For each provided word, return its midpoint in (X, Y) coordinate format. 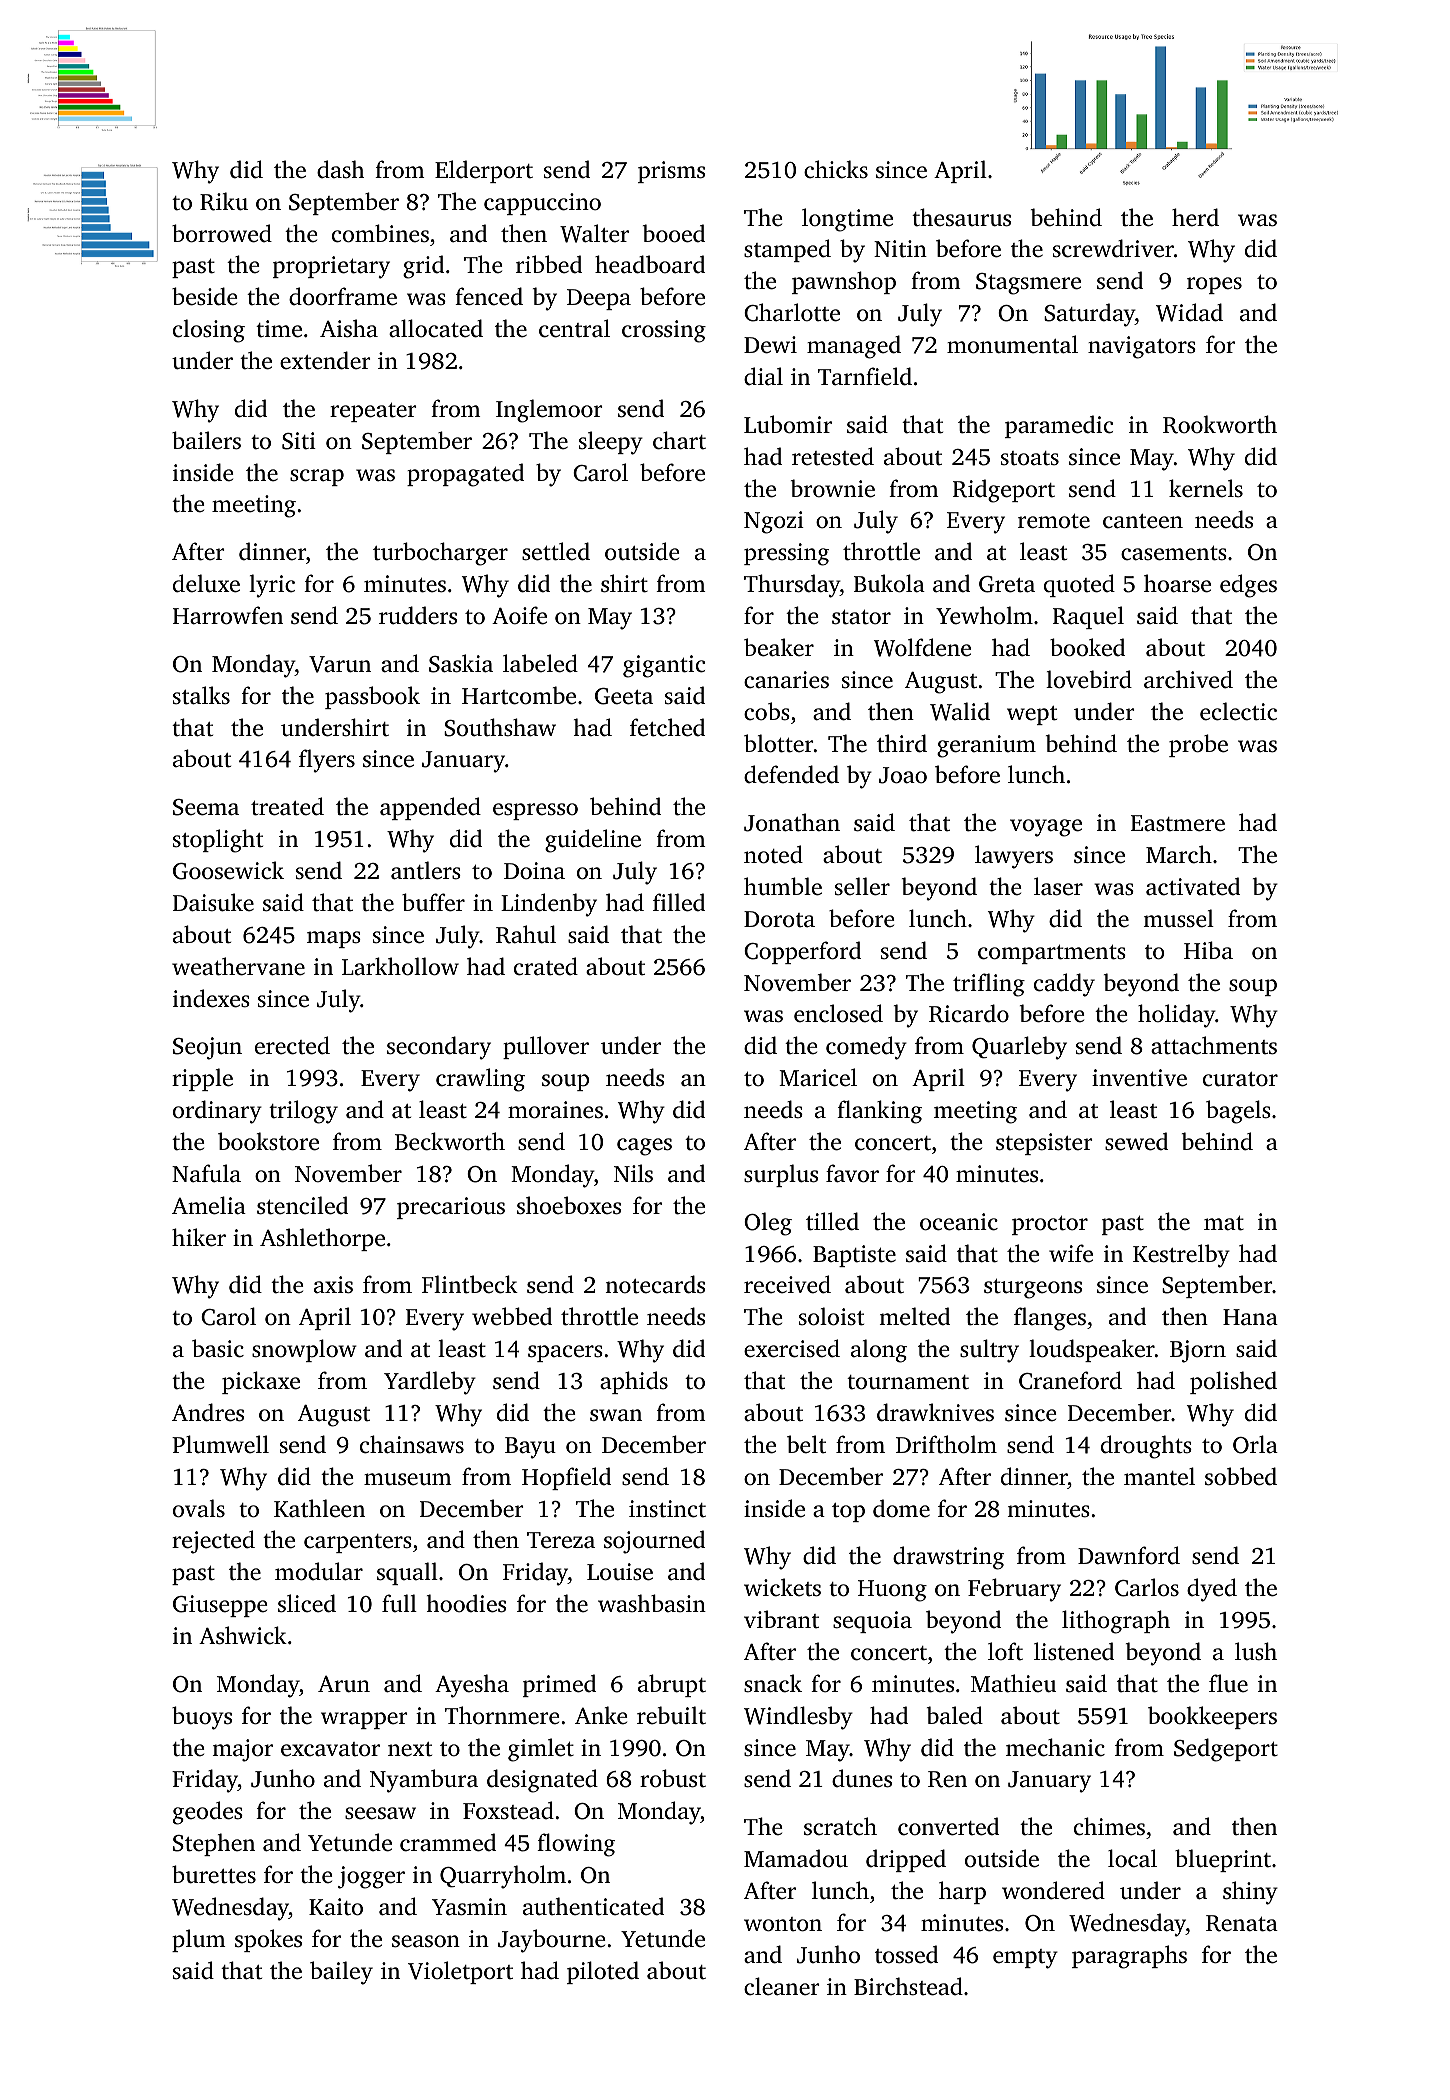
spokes (268, 1940)
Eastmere (1178, 823)
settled (556, 551)
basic (218, 1348)
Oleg (768, 1224)
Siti (299, 441)
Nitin (900, 249)
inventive (1139, 1078)
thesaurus (961, 217)
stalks (201, 695)
